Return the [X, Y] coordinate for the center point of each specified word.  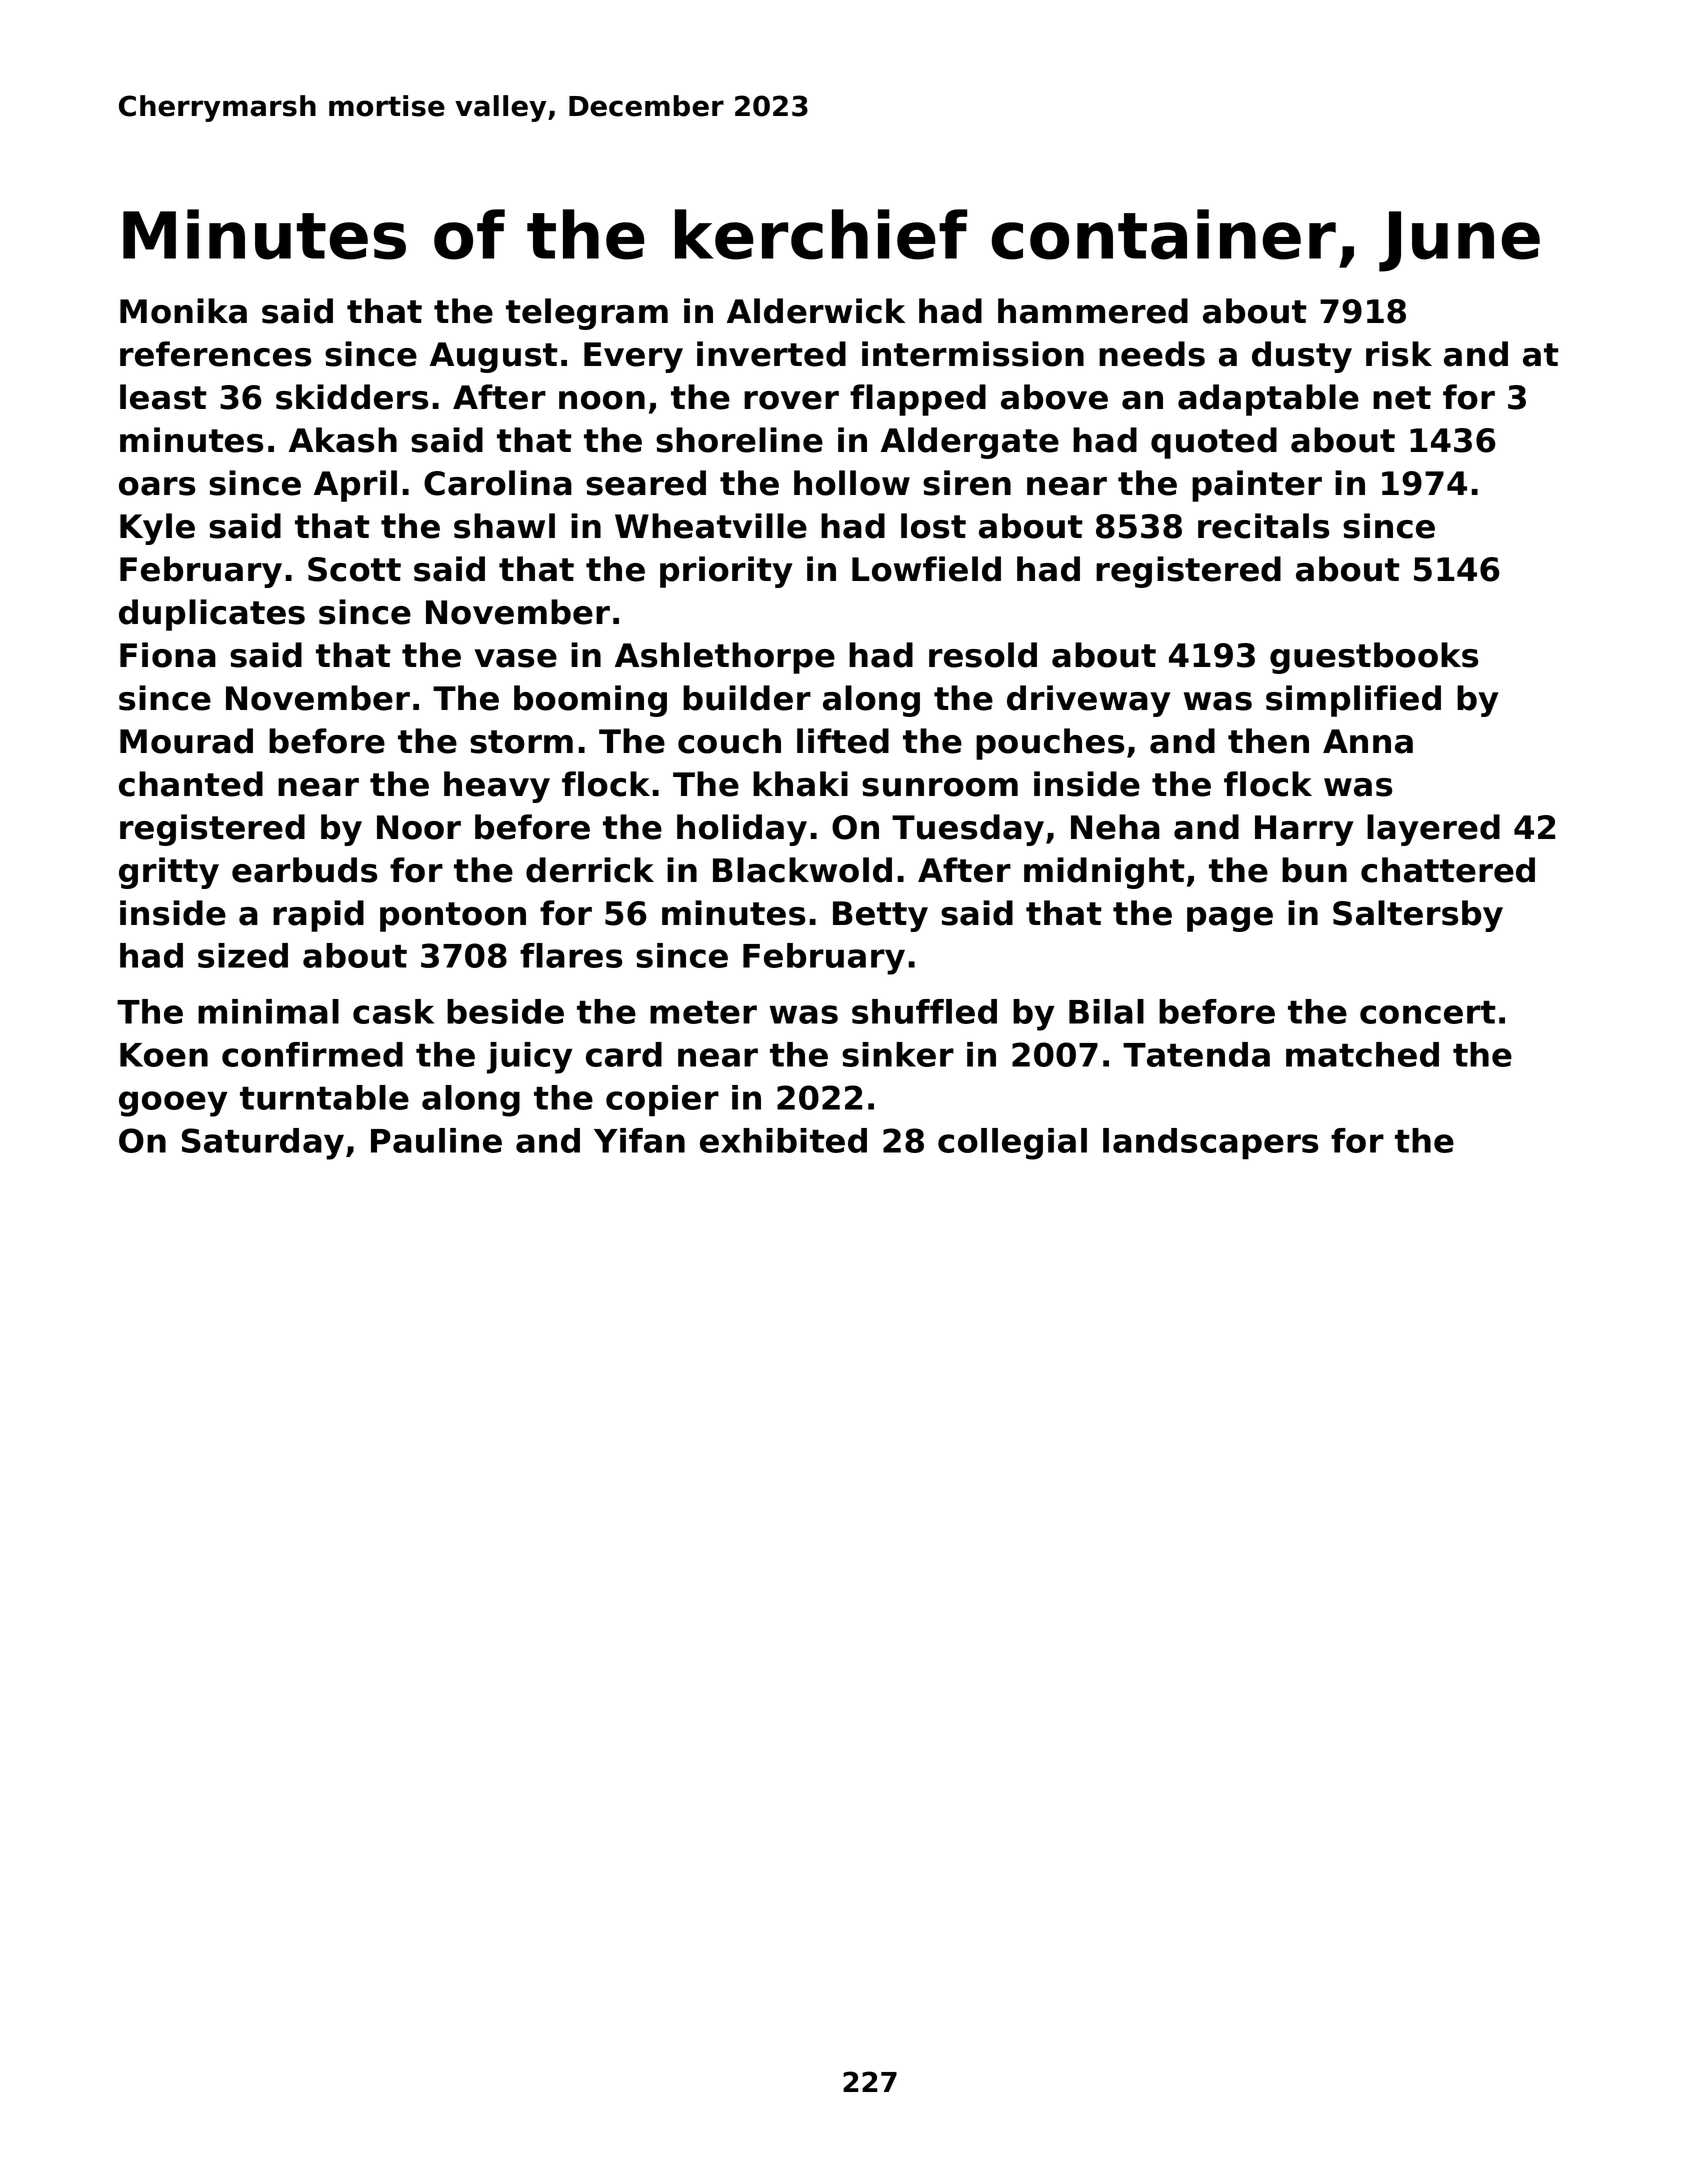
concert [1427, 1012]
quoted [1214, 443]
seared [646, 483]
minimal [268, 1011]
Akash [343, 440]
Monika [183, 311]
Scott [354, 569]
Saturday [263, 1144]
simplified [1353, 701]
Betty [880, 916]
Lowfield [926, 569]
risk [1399, 354]
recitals [1263, 526]
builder [747, 698]
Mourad [186, 741]
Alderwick [816, 311]
